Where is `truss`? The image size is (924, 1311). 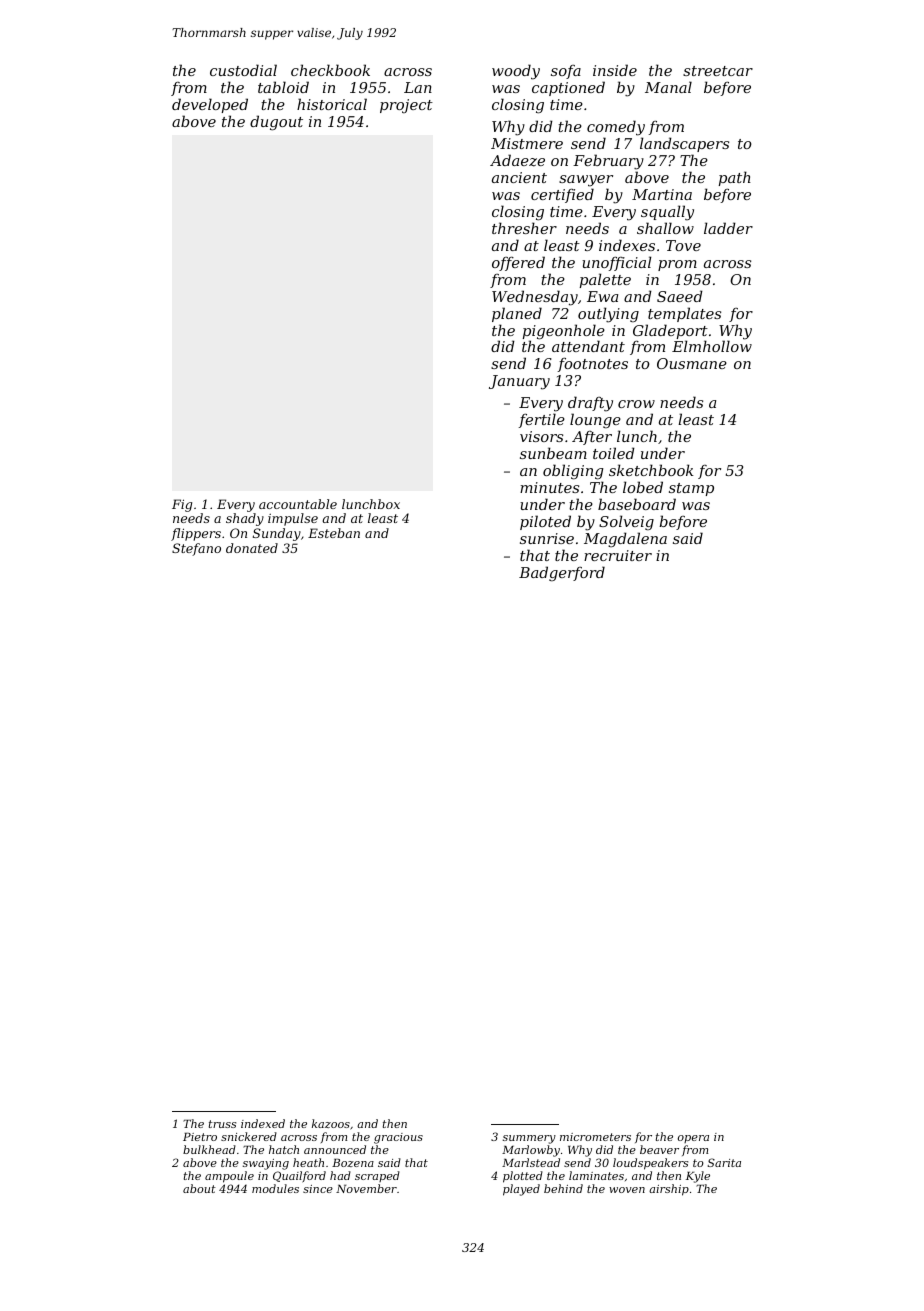
truss is located at coordinates (222, 1124).
